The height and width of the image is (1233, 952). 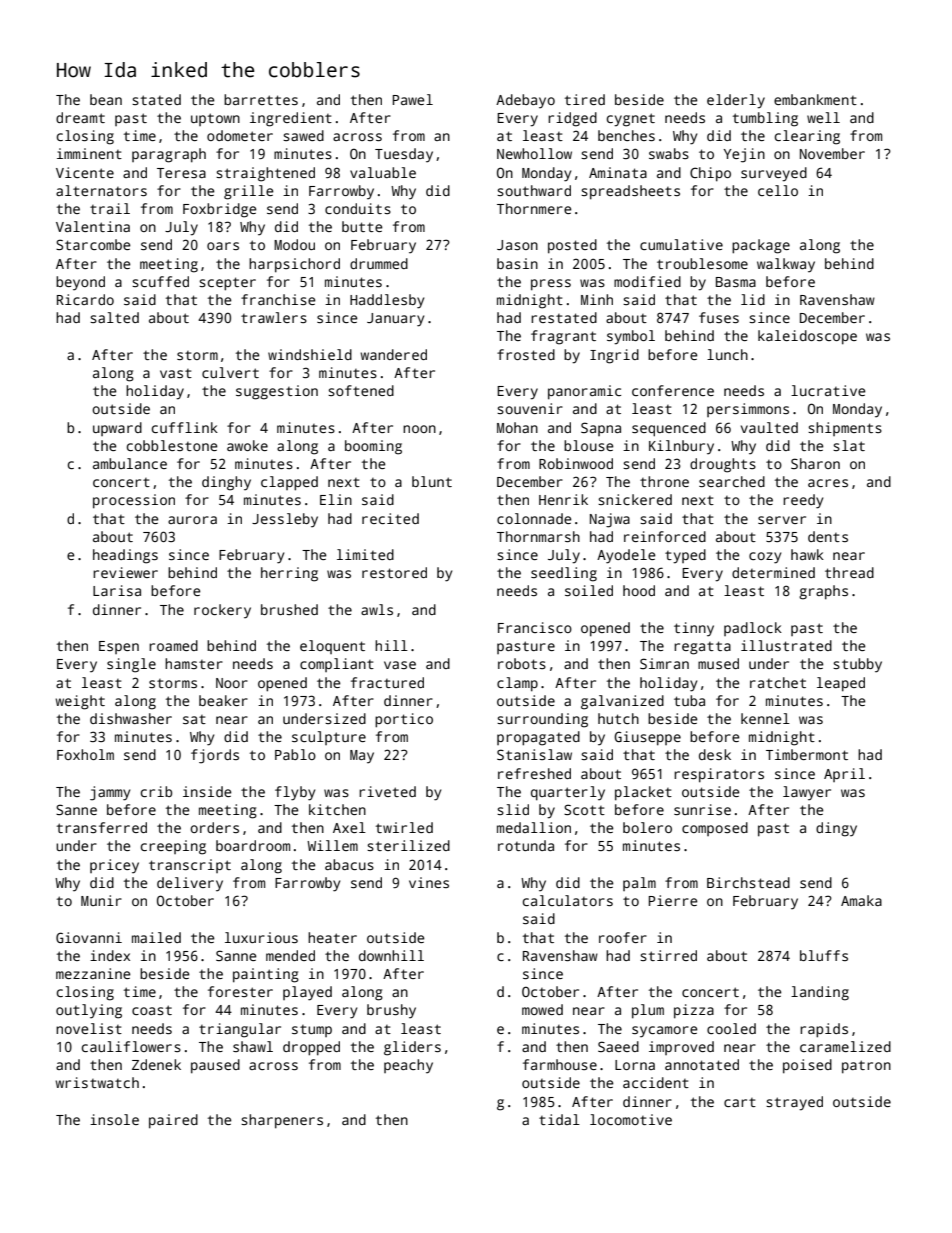 I want to click on souvenir, so click(x=530, y=408).
